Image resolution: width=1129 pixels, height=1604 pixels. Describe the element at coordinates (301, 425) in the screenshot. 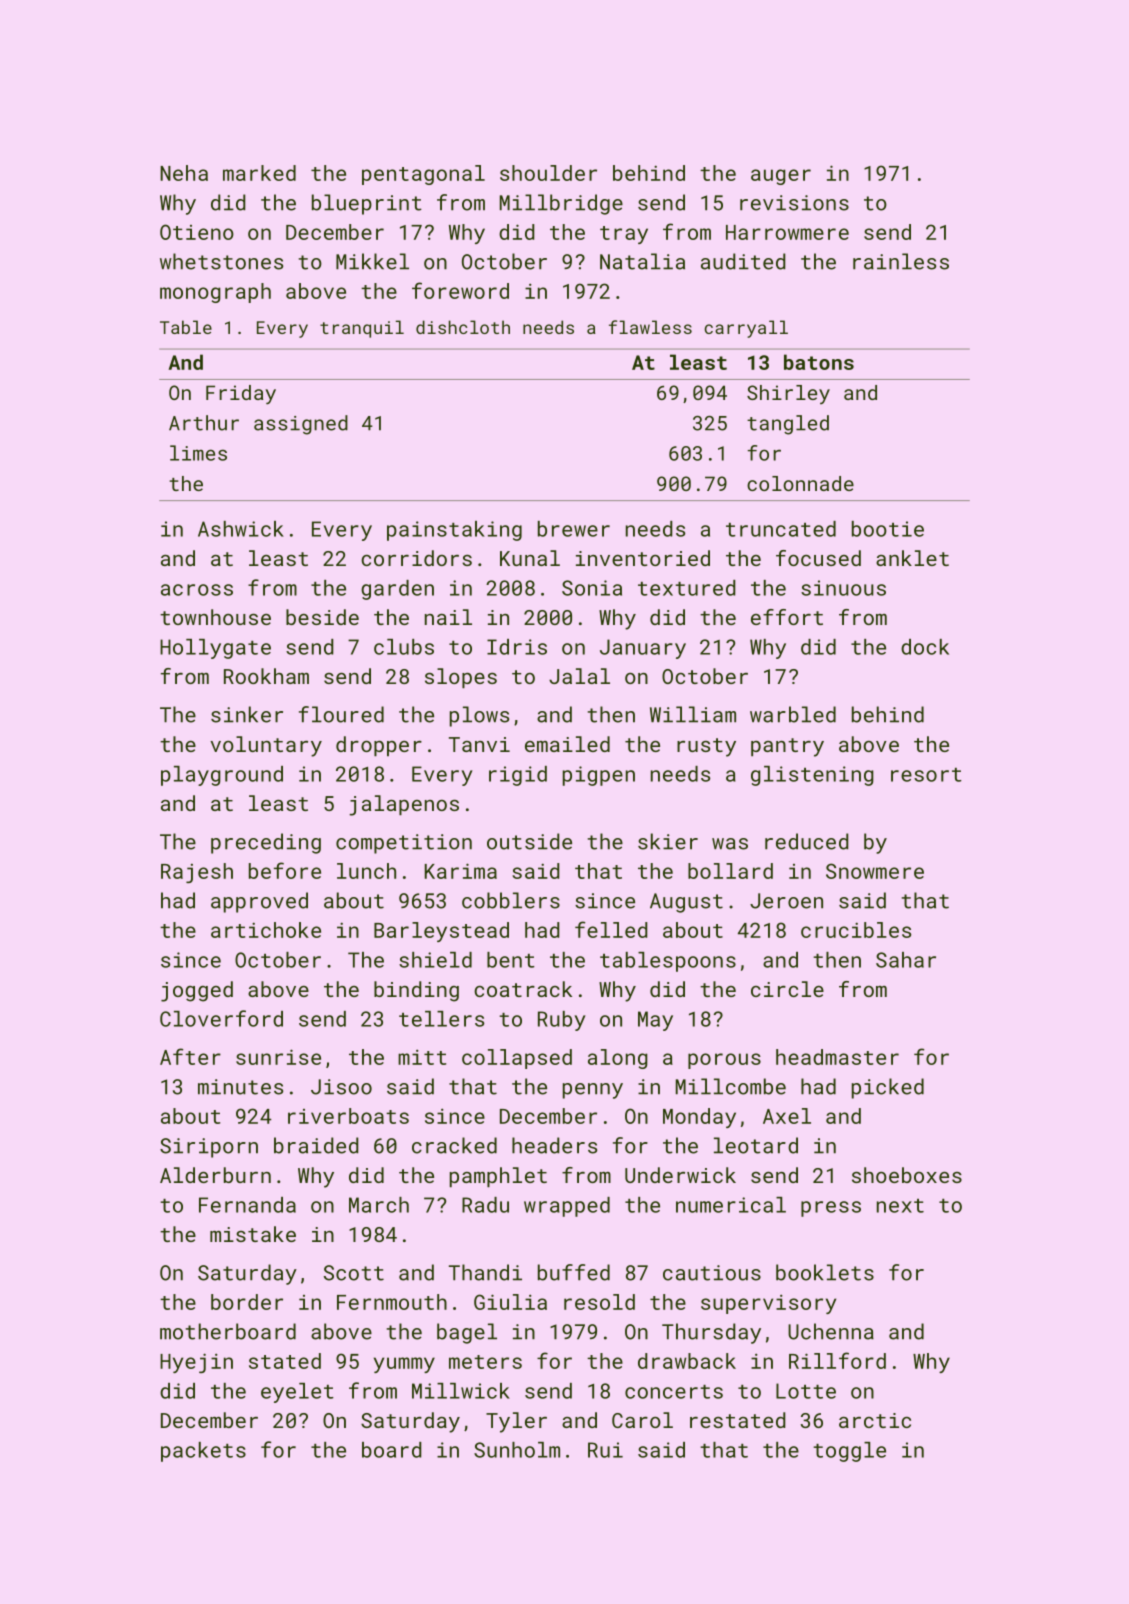

I see `assigned` at that location.
